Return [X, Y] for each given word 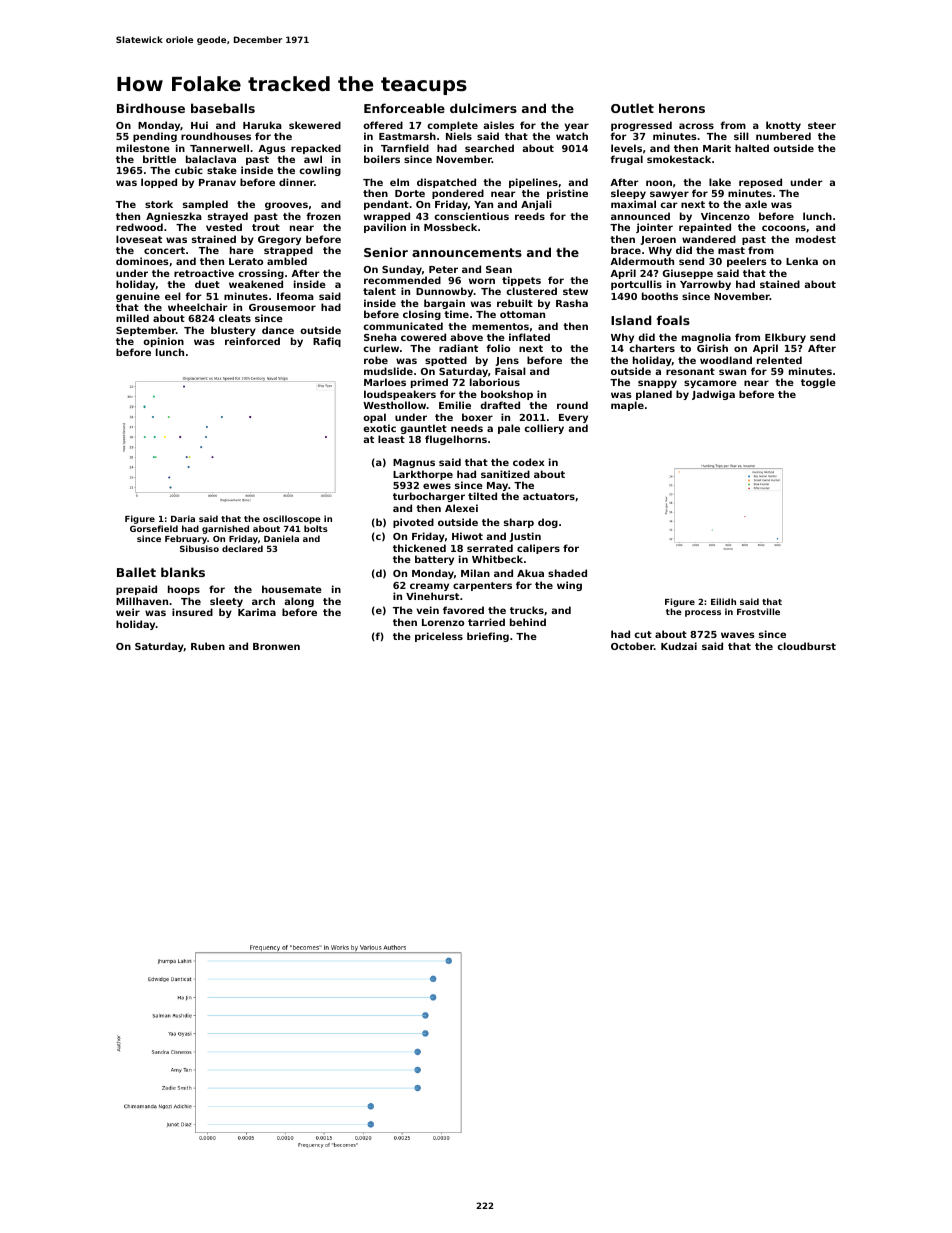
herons [682, 108]
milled [132, 318]
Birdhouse [151, 108]
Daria [183, 518]
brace [626, 250]
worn [482, 281]
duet [207, 284]
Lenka [802, 261]
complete [452, 126]
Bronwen [276, 646]
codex [529, 462]
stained [780, 284]
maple [627, 406]
